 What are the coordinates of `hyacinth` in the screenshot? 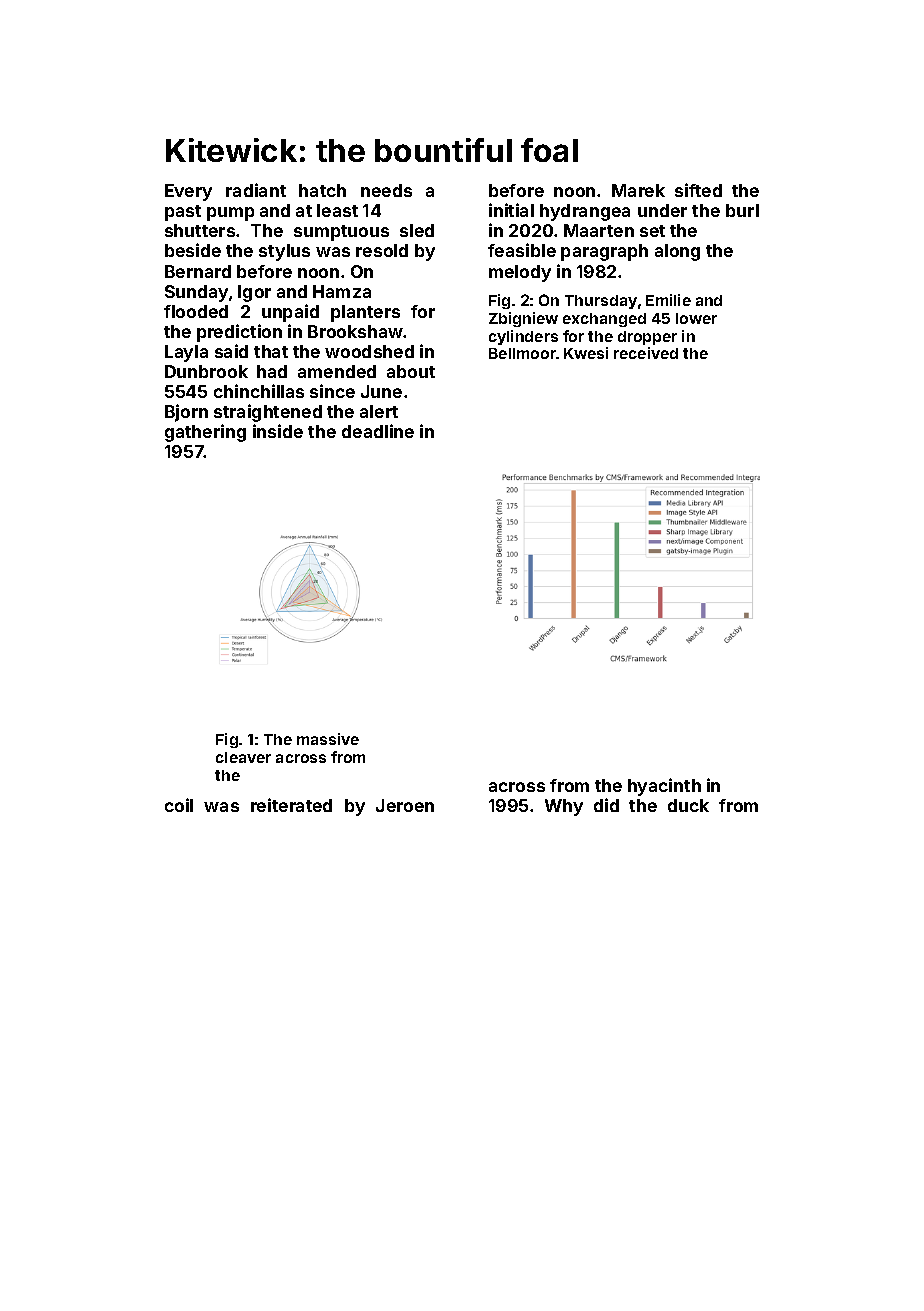 It's located at (664, 787).
